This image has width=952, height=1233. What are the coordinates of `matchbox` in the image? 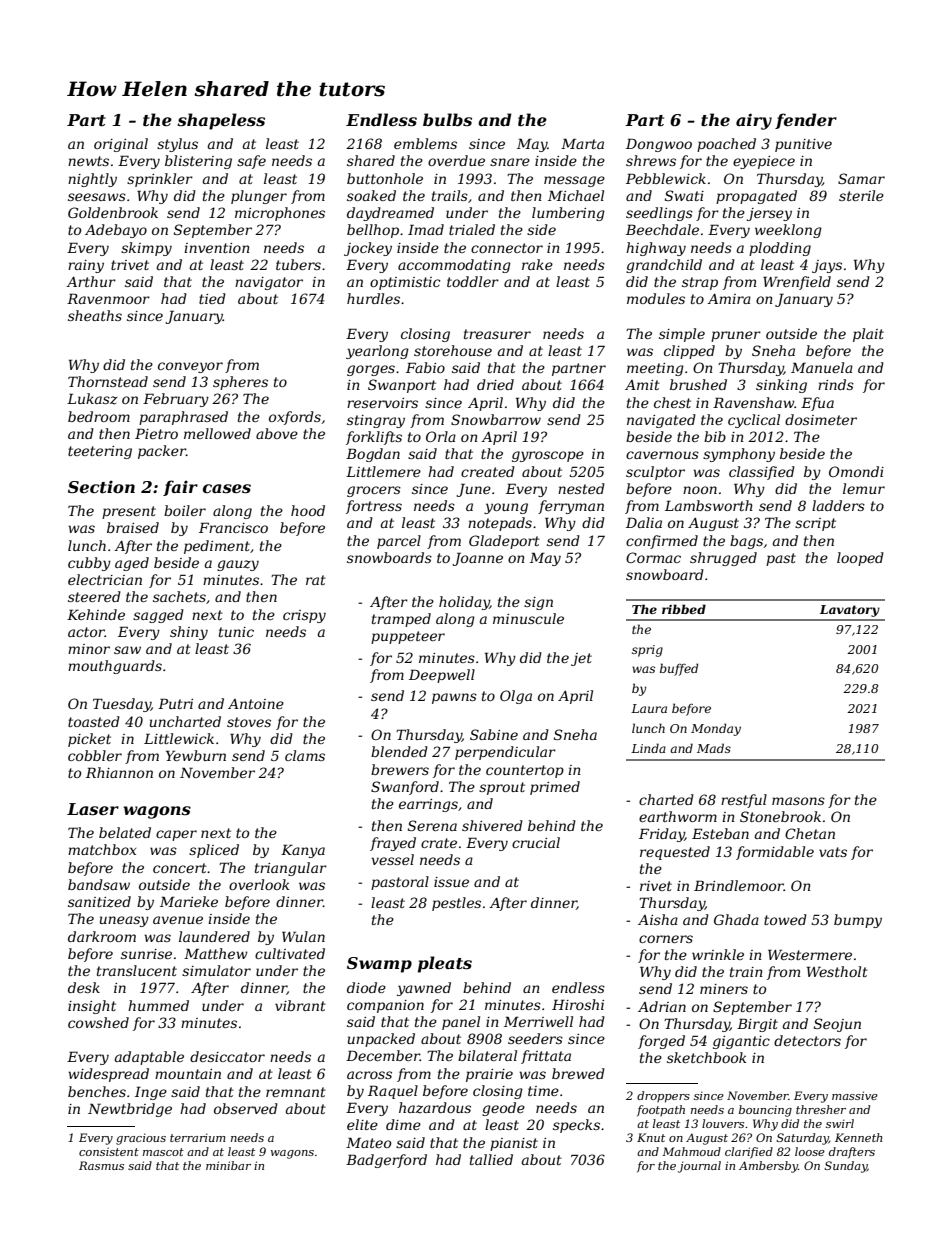 It's located at (102, 849).
